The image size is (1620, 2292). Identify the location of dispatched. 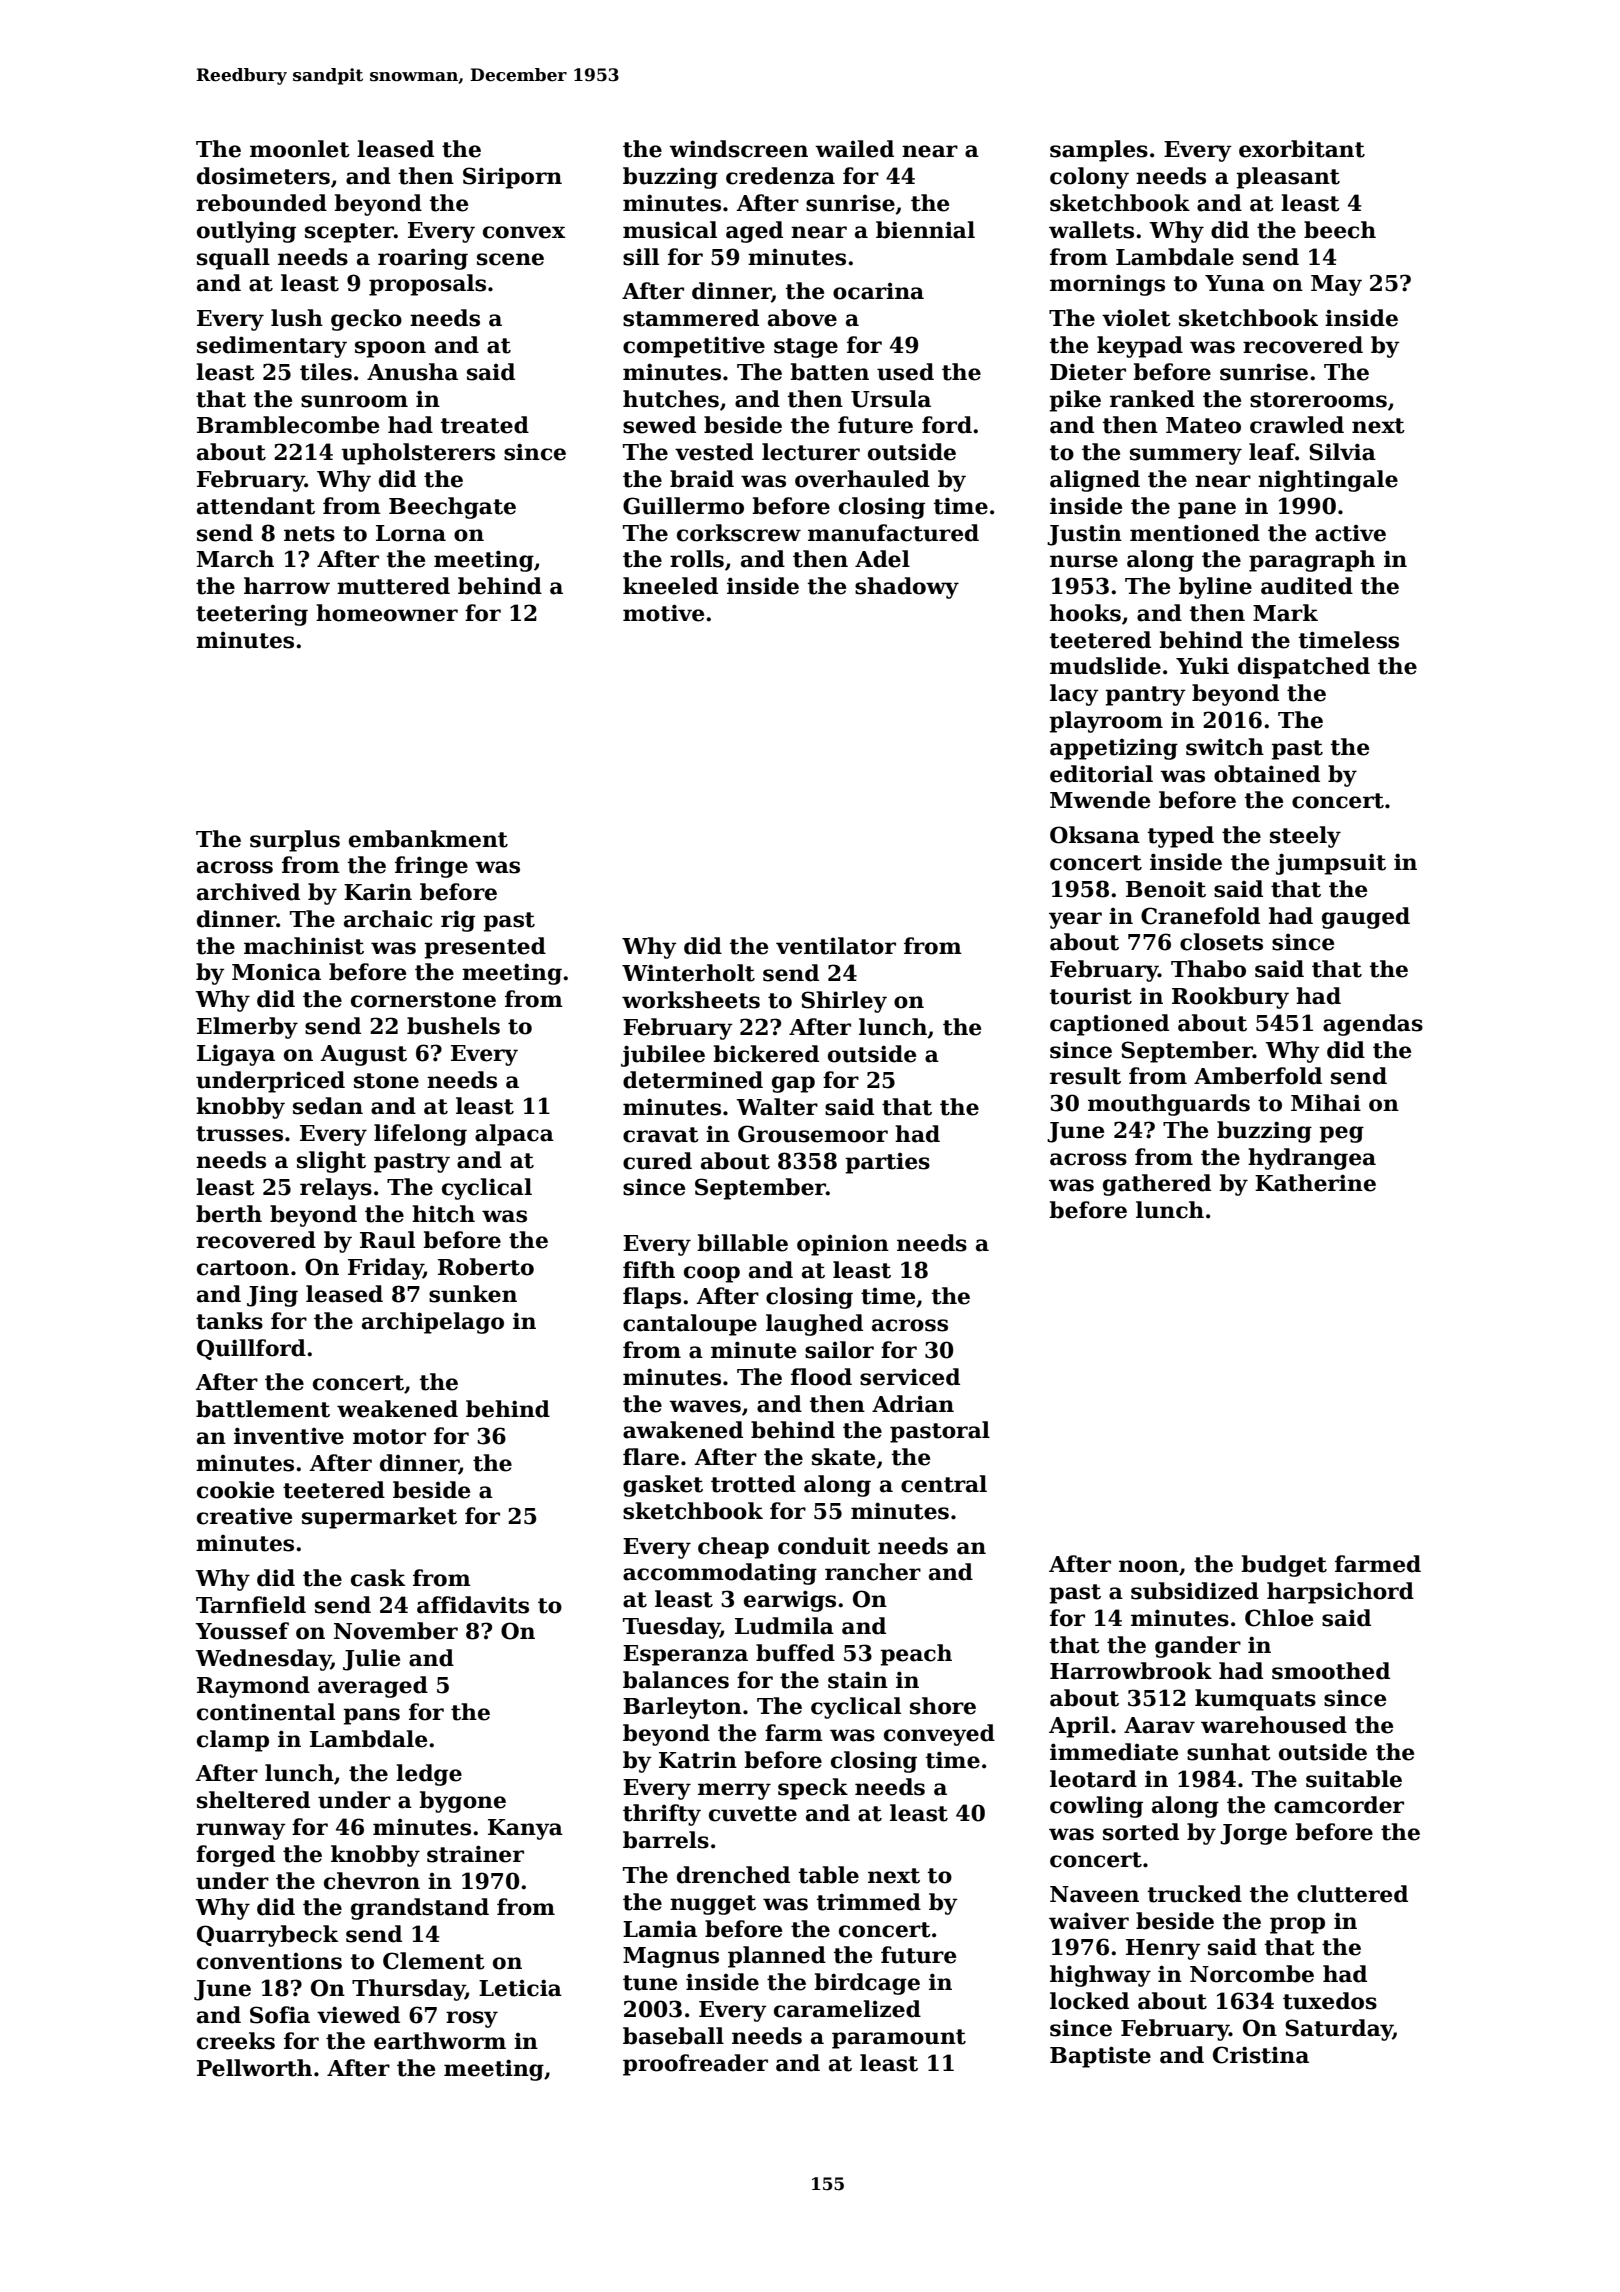
(1304, 668).
